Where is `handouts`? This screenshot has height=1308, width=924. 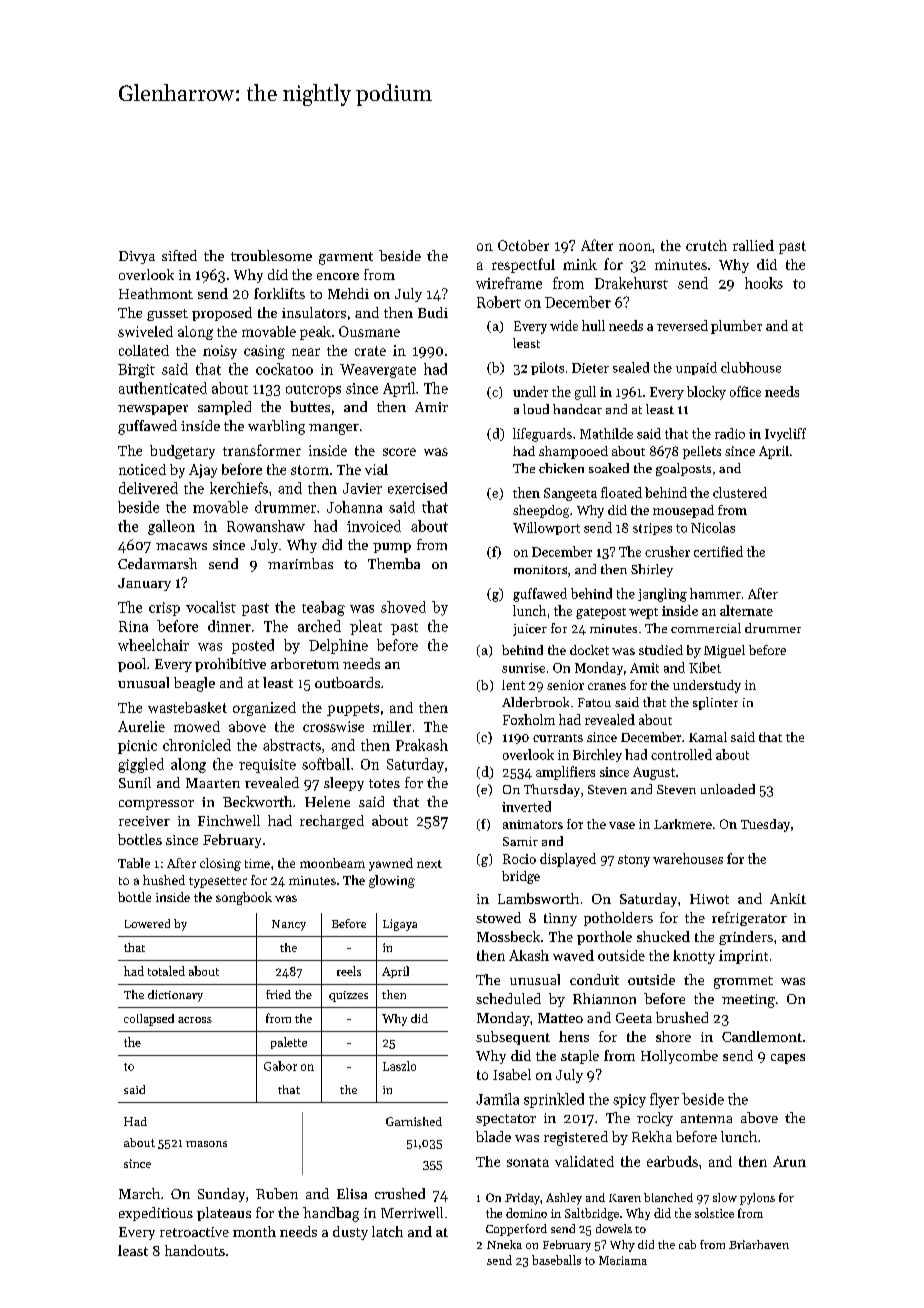
handouts is located at coordinates (195, 1250).
